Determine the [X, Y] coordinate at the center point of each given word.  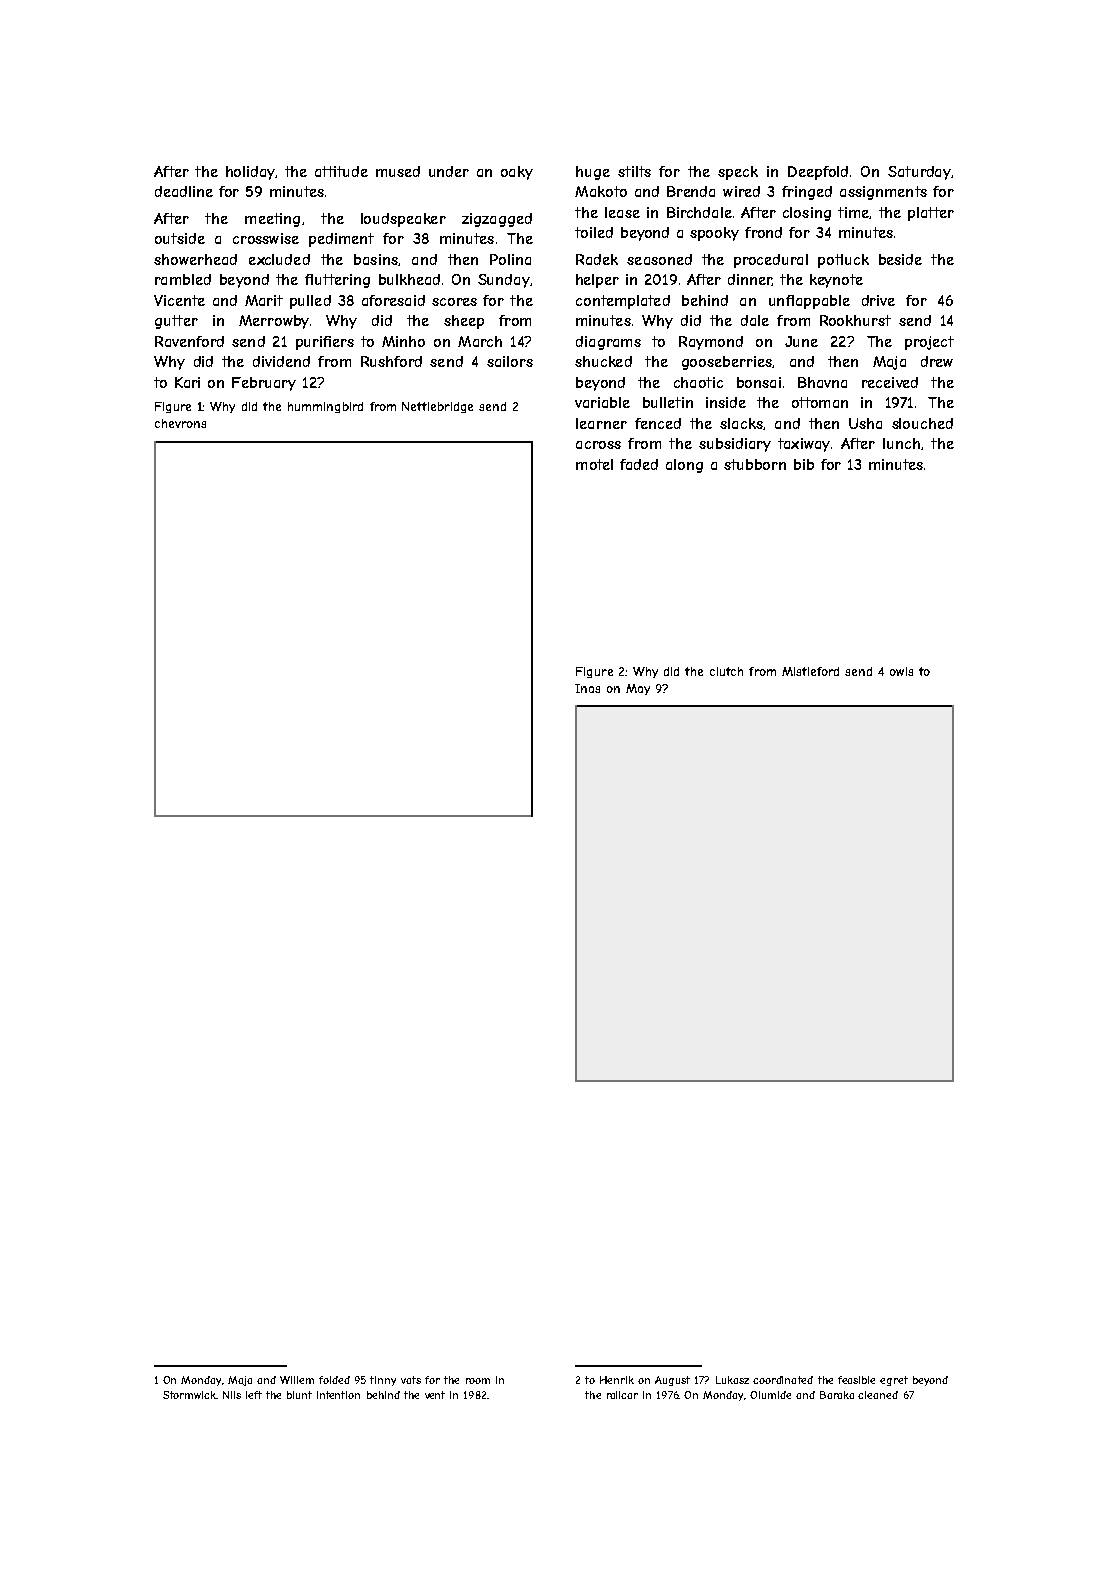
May [638, 689]
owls [901, 671]
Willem [297, 1380]
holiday [250, 173]
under [449, 171]
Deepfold [818, 173]
